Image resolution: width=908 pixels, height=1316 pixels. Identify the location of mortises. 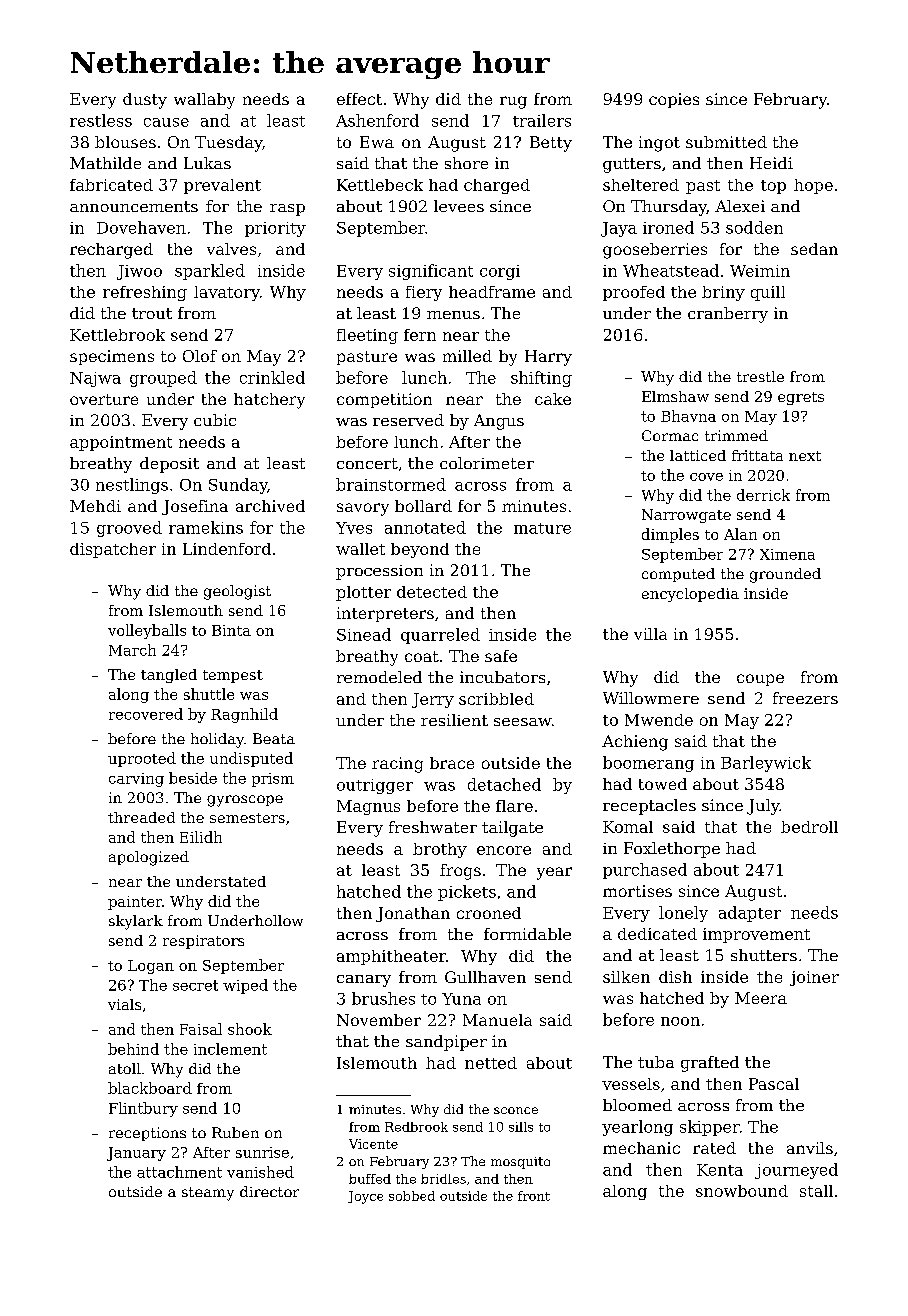
(637, 891).
